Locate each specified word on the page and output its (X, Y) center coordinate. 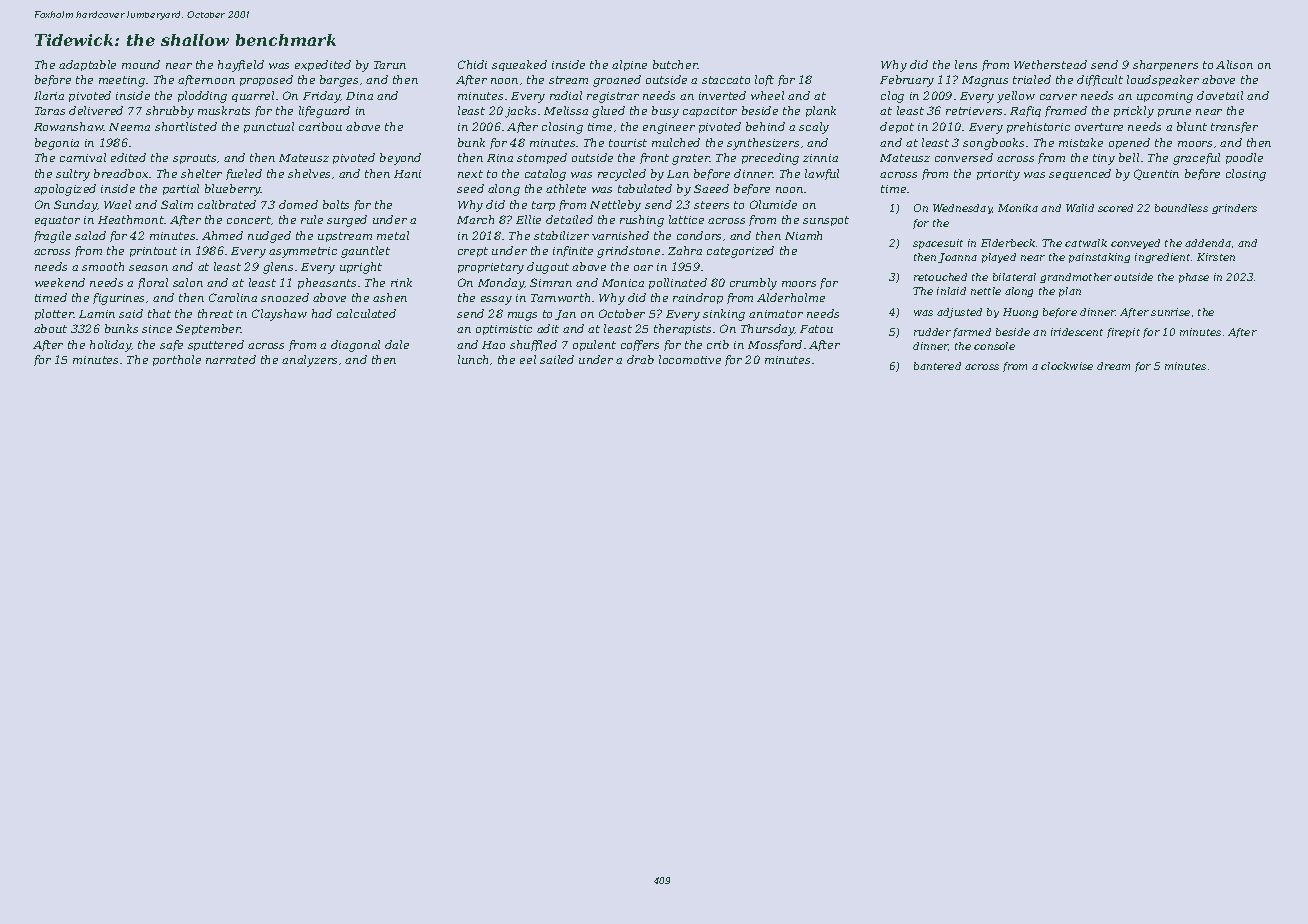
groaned (617, 81)
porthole (177, 360)
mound (141, 64)
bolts (336, 204)
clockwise (1067, 366)
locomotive (690, 359)
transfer (1234, 127)
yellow (1016, 97)
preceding (770, 159)
